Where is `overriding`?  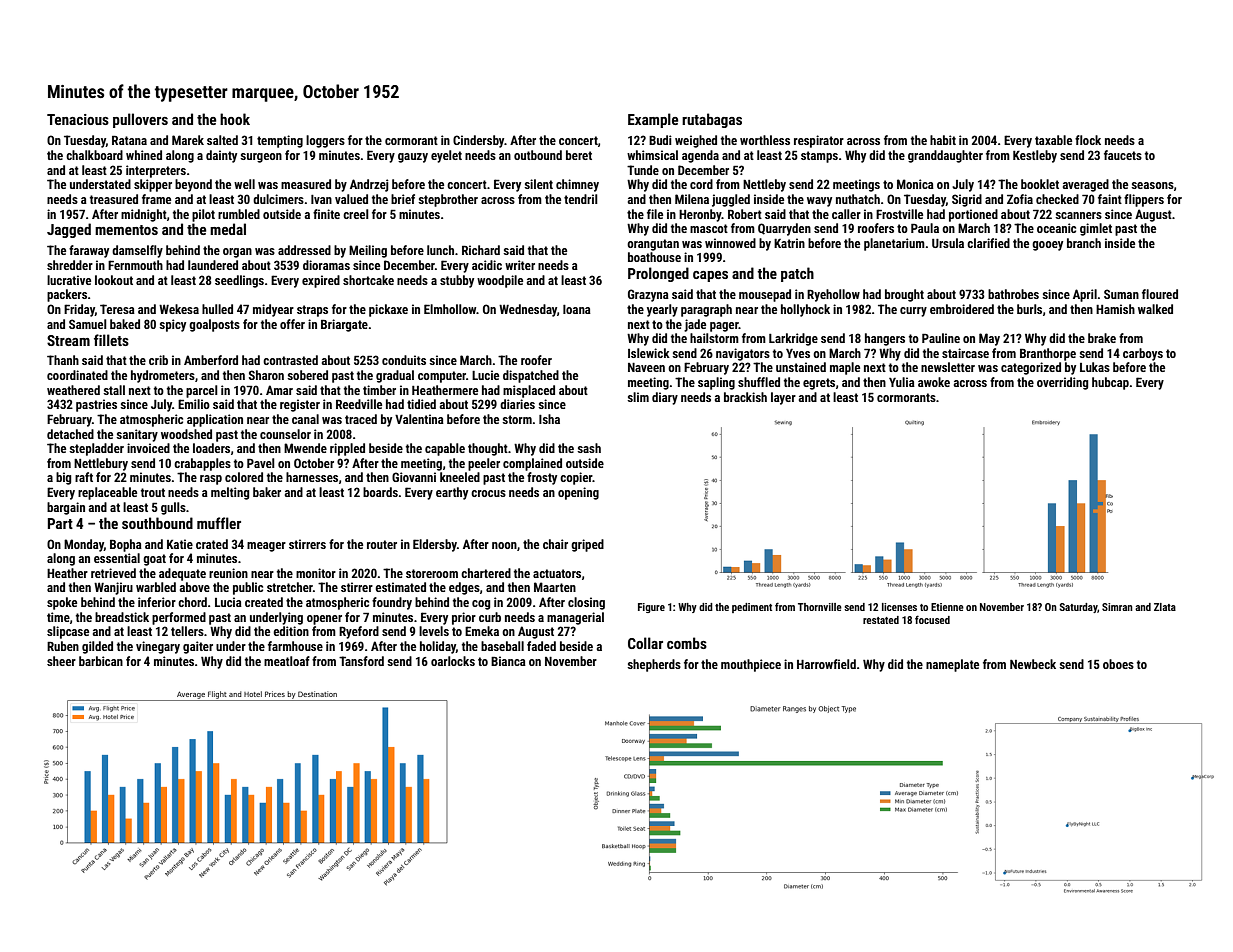 overriding is located at coordinates (1062, 383).
